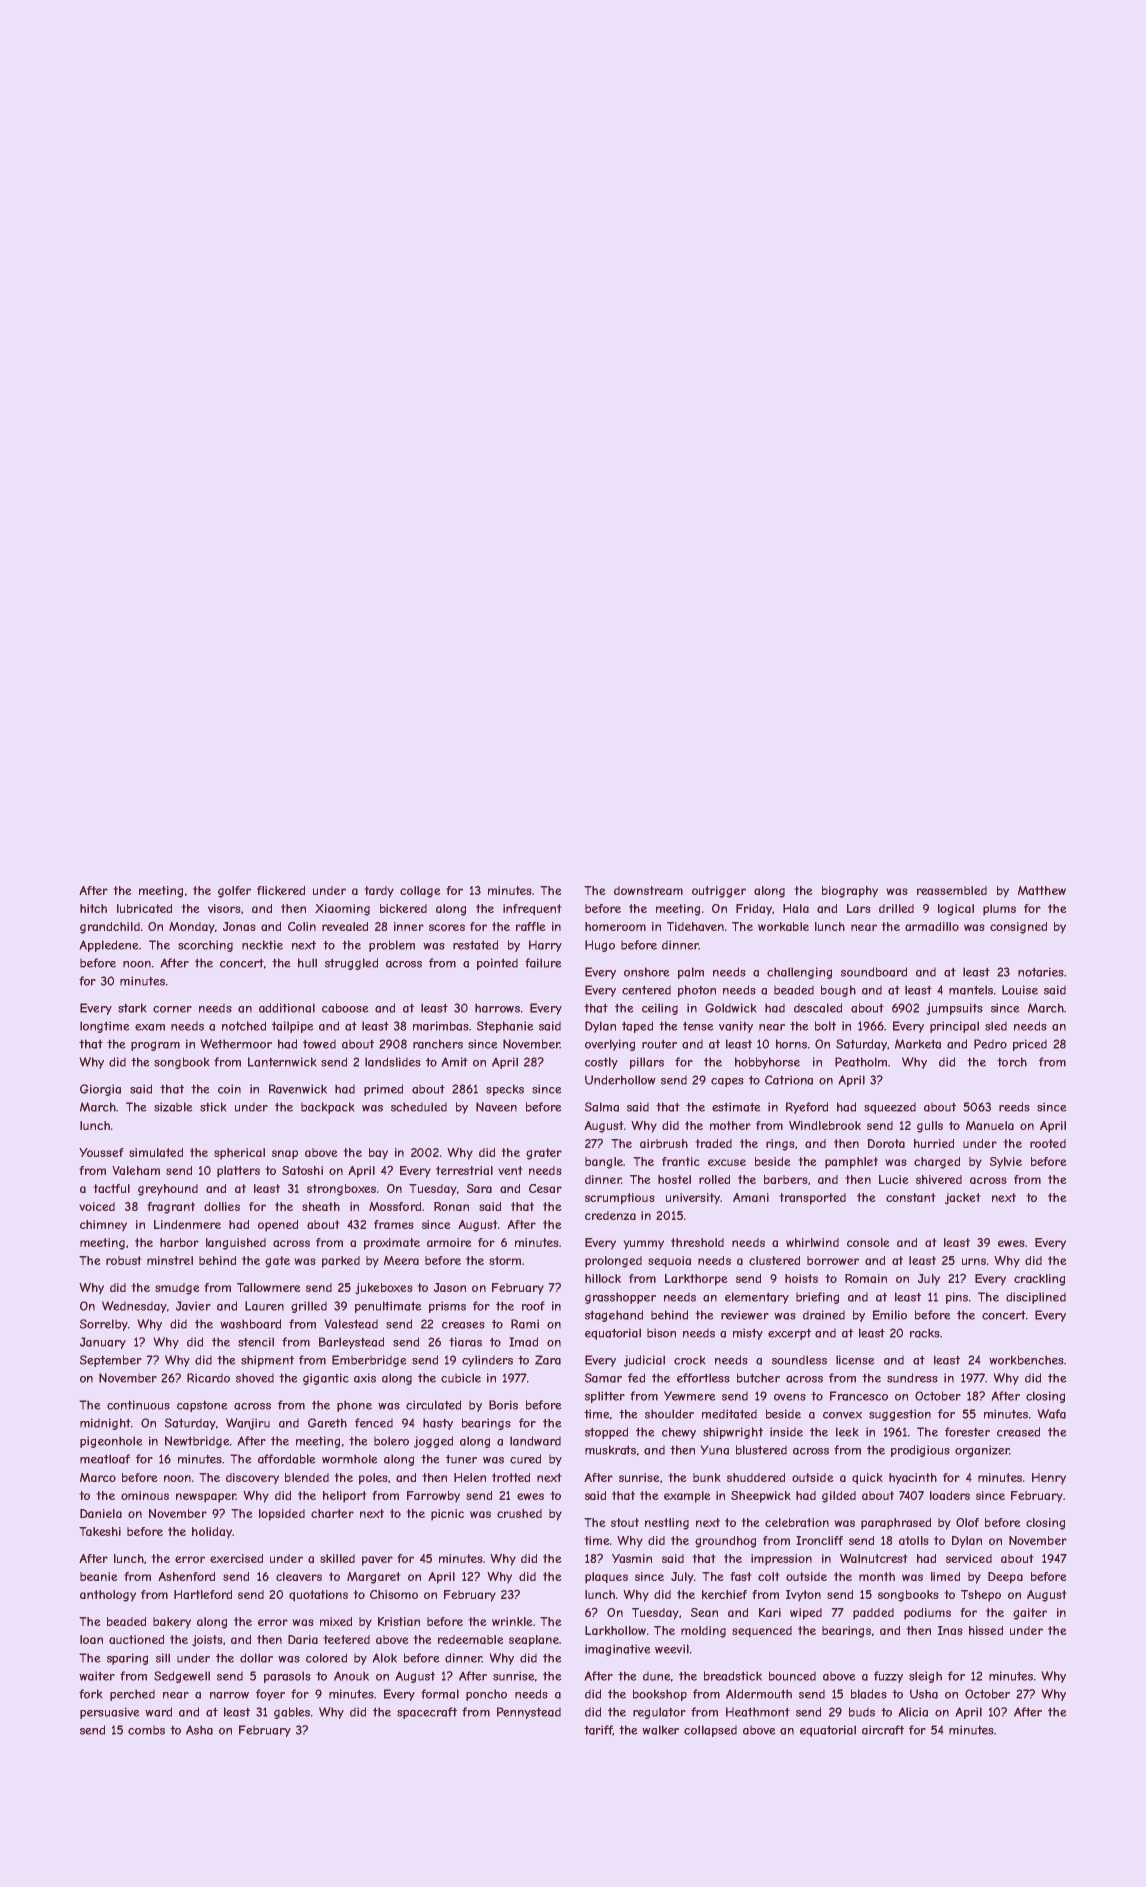 The width and height of the screenshot is (1146, 1887). What do you see at coordinates (292, 1713) in the screenshot?
I see `gables` at bounding box center [292, 1713].
